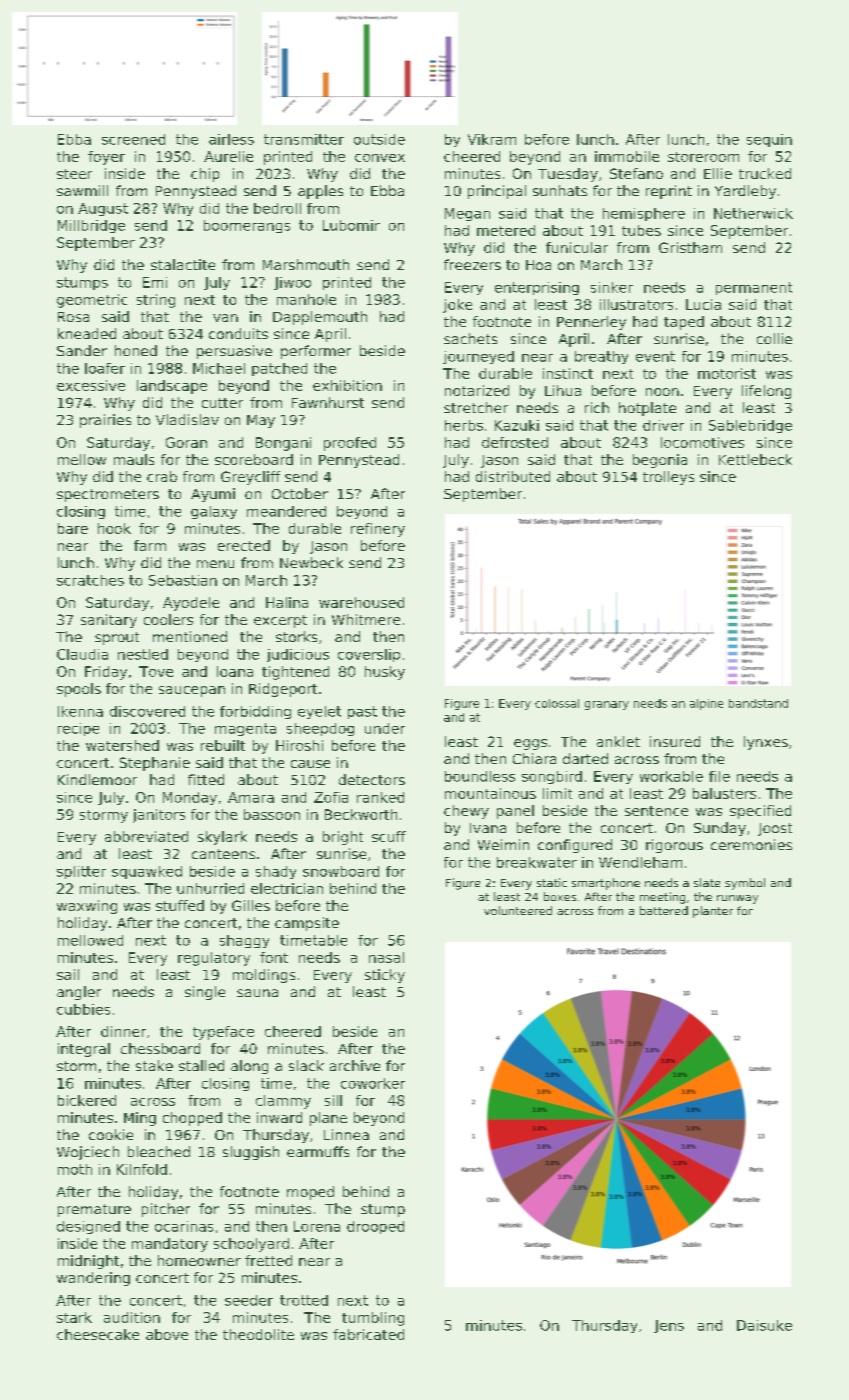 The image size is (849, 1400). I want to click on runway, so click(737, 899).
